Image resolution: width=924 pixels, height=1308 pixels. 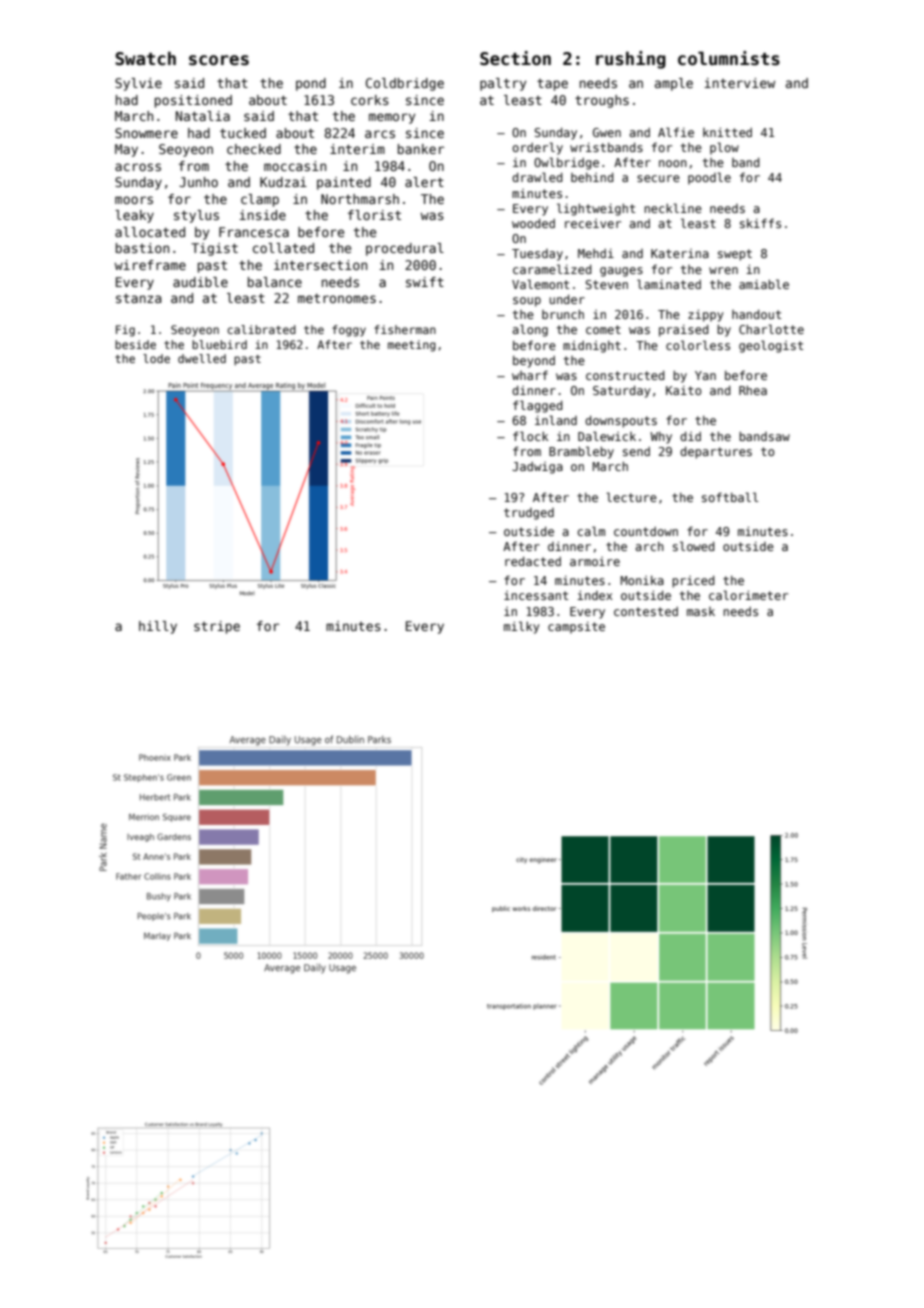 What do you see at coordinates (337, 298) in the screenshot?
I see `metronomes` at bounding box center [337, 298].
